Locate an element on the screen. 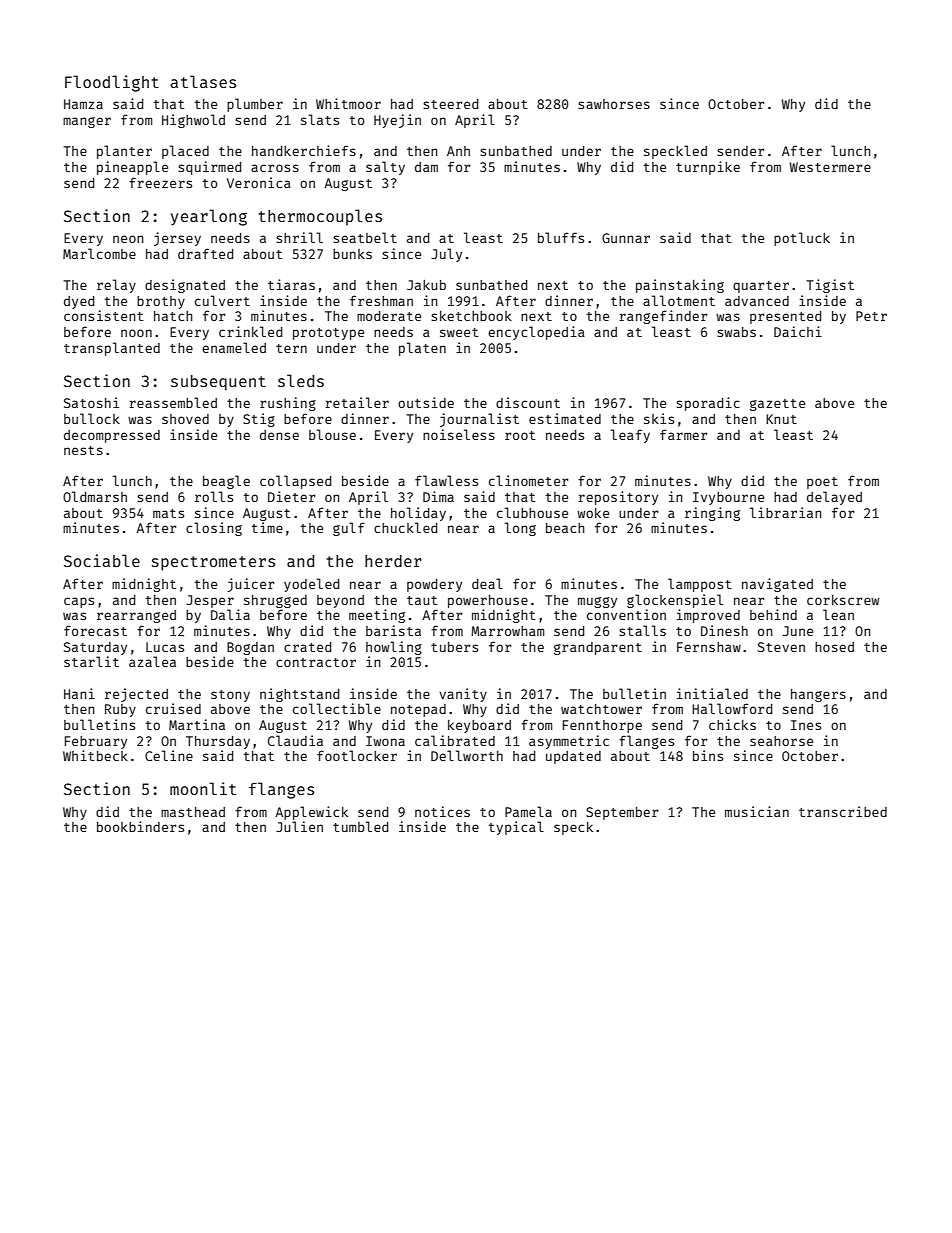 The width and height of the screenshot is (952, 1233). encyclopedia is located at coordinates (536, 333).
